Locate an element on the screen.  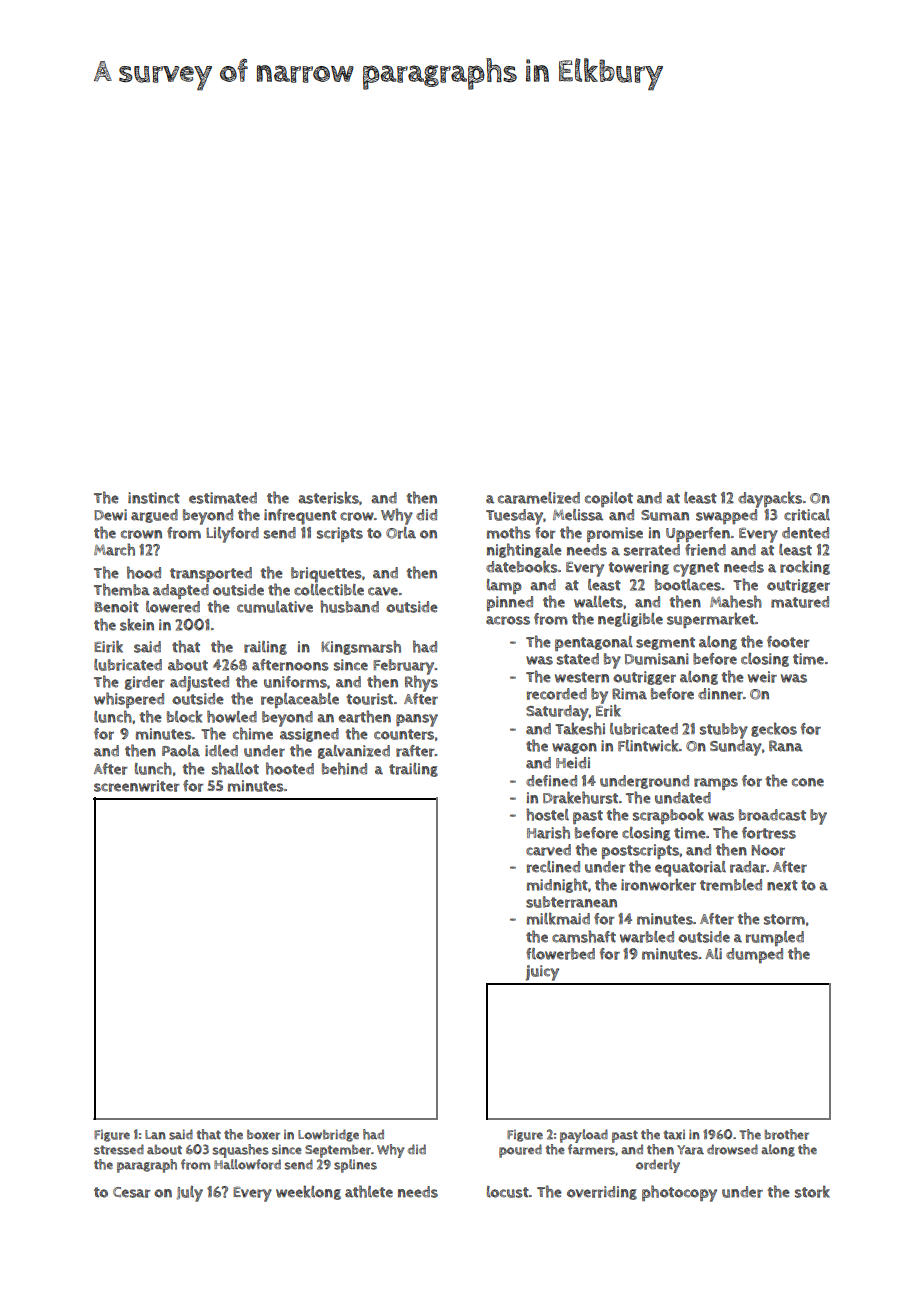
Paola is located at coordinates (181, 751).
